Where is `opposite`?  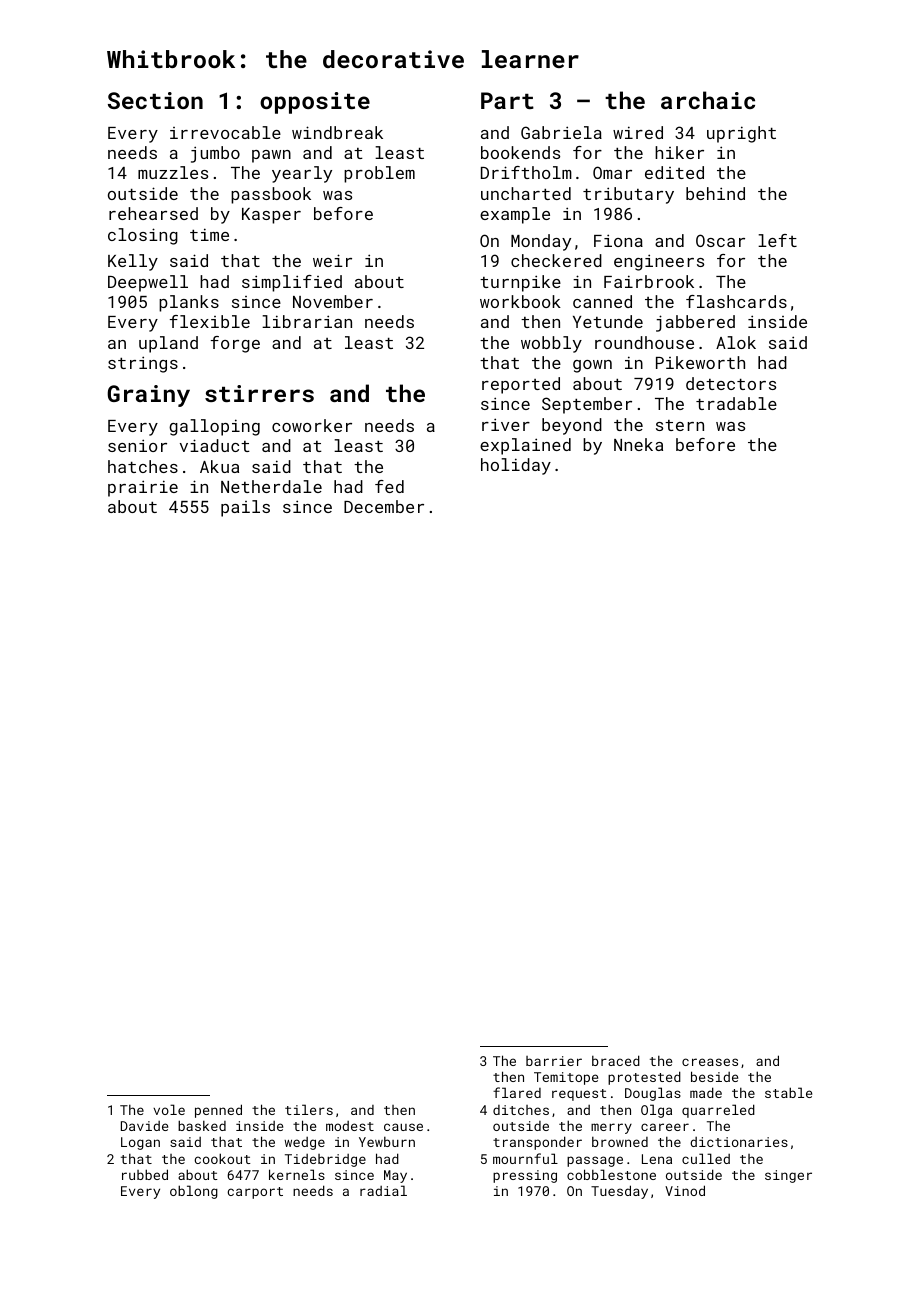
opposite is located at coordinates (315, 103).
